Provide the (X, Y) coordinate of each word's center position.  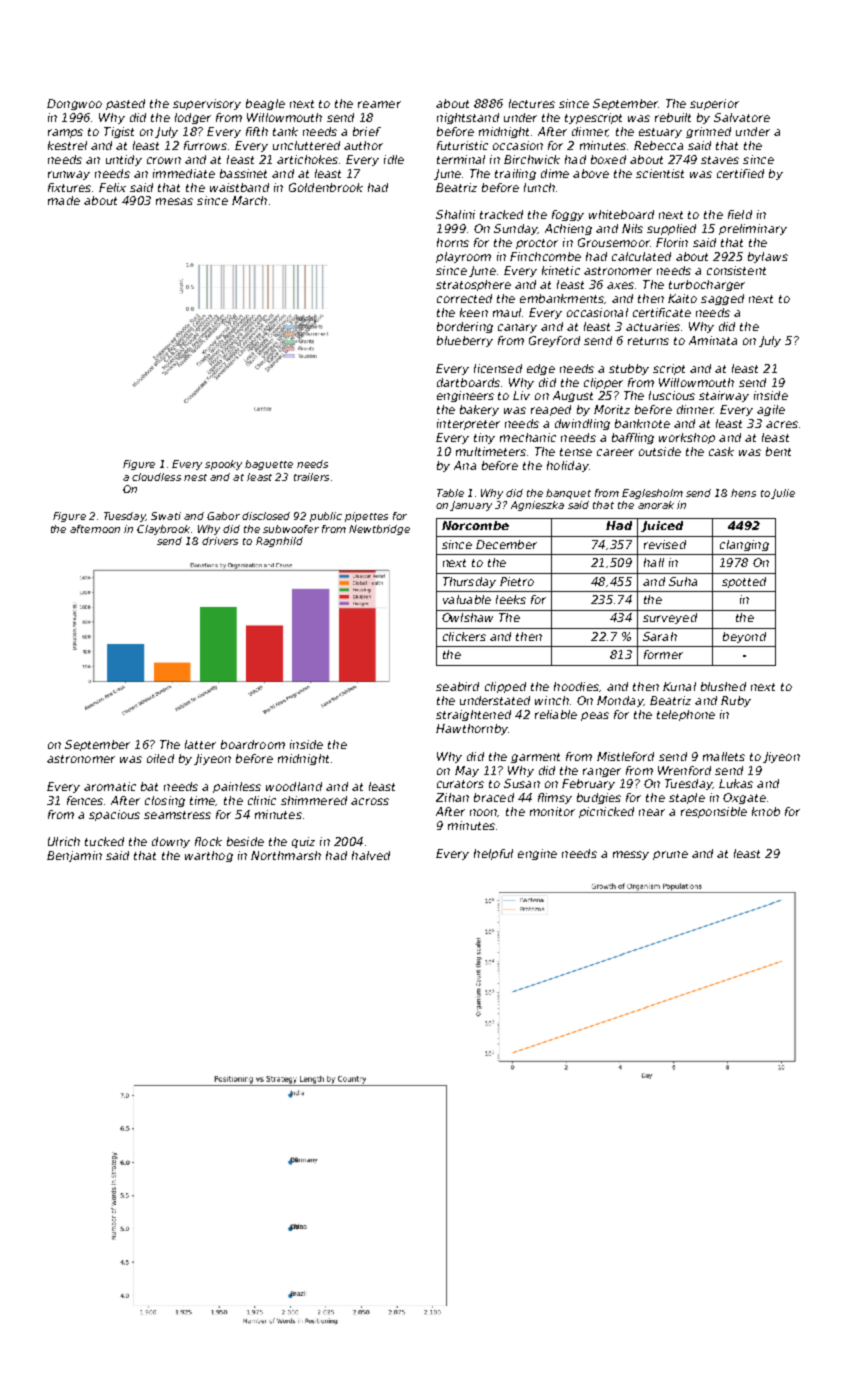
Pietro (517, 581)
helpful (493, 854)
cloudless (156, 477)
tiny (484, 438)
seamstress (177, 815)
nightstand (468, 118)
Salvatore (742, 117)
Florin (672, 242)
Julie (783, 494)
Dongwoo (74, 104)
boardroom (253, 744)
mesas (174, 201)
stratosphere (473, 285)
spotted (744, 582)
